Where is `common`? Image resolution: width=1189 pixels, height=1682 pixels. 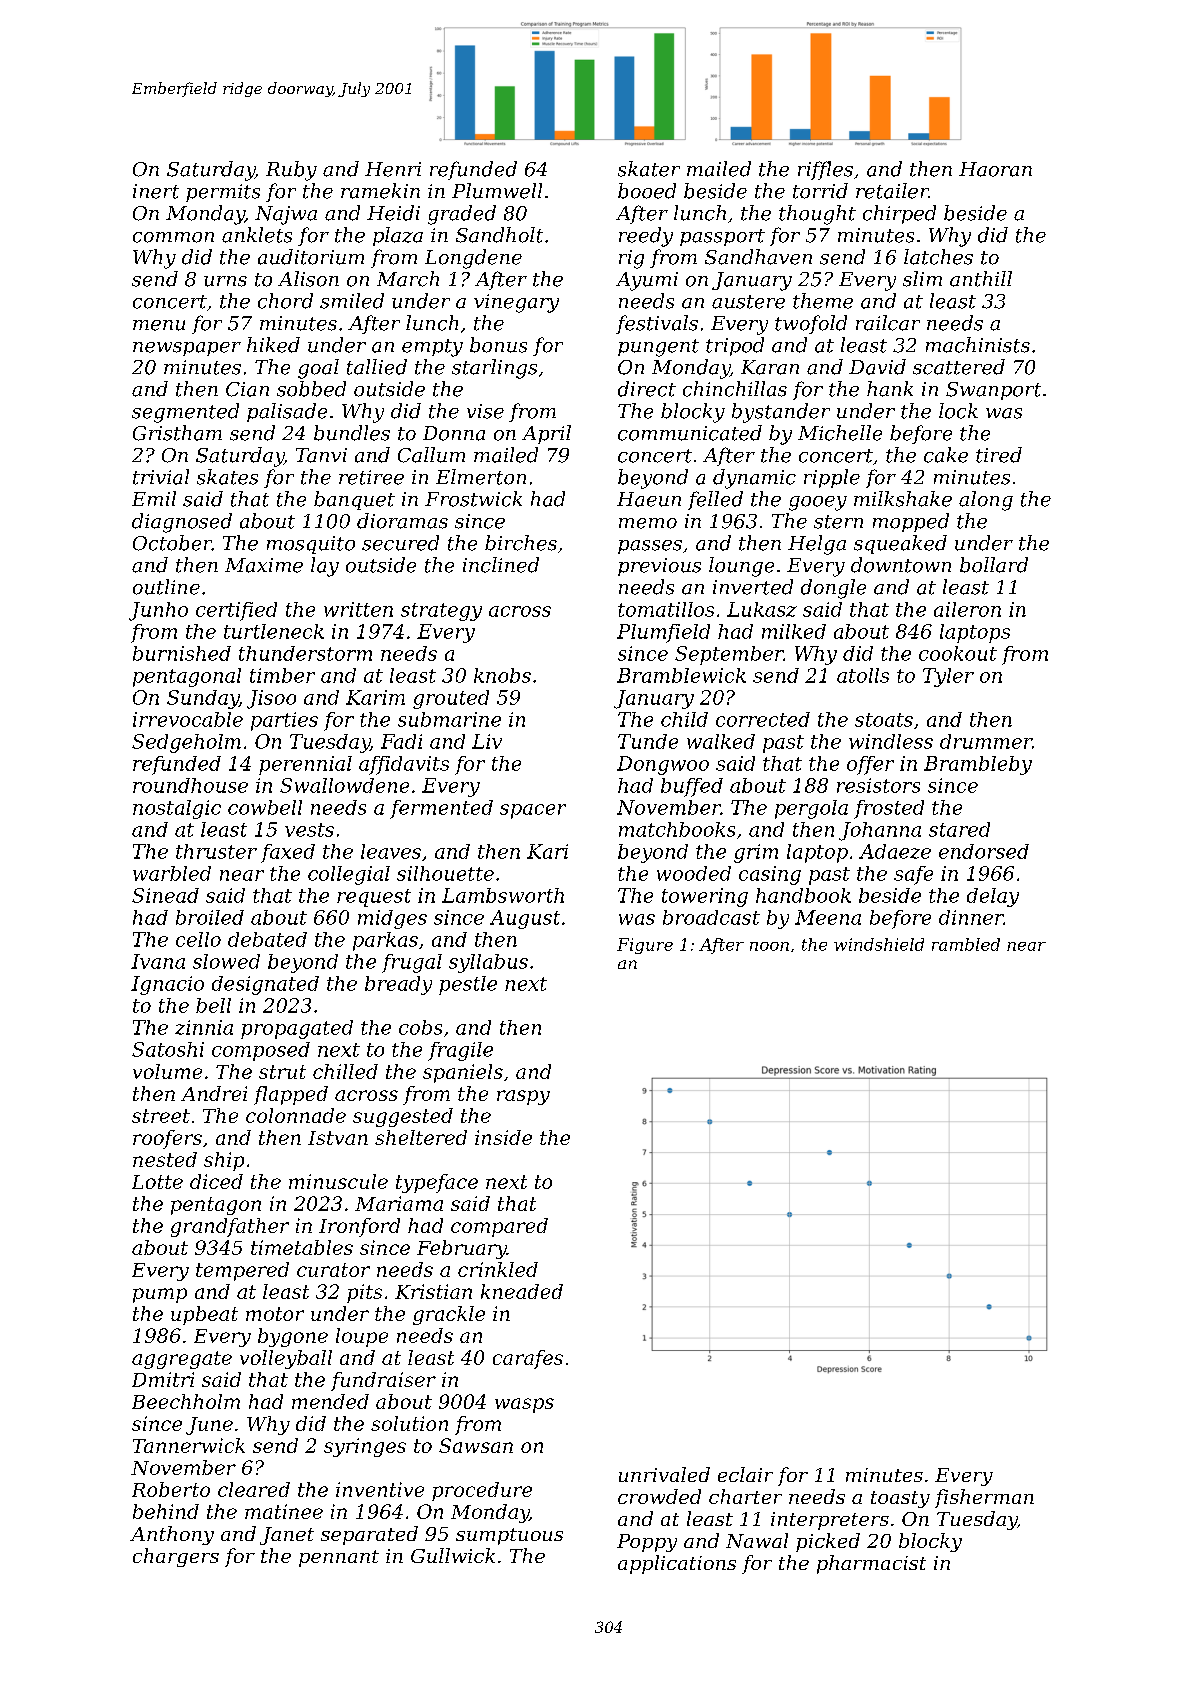 common is located at coordinates (173, 237).
